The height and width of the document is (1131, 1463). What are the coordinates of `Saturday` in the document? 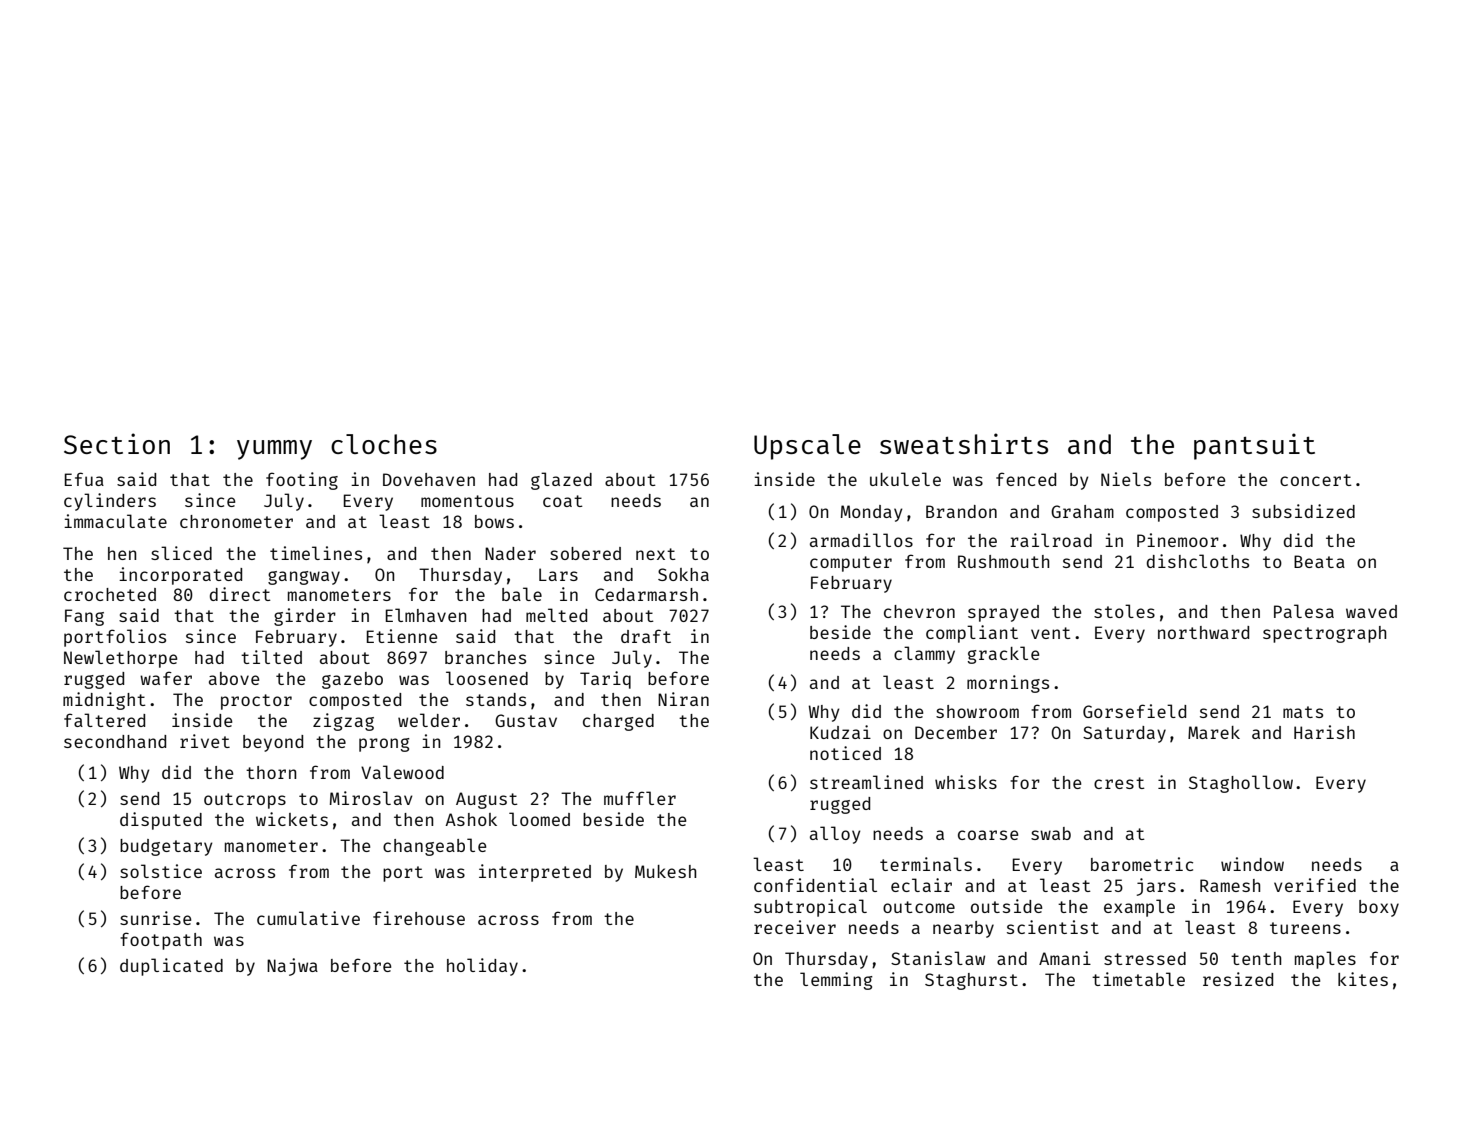 It's located at (1124, 734).
